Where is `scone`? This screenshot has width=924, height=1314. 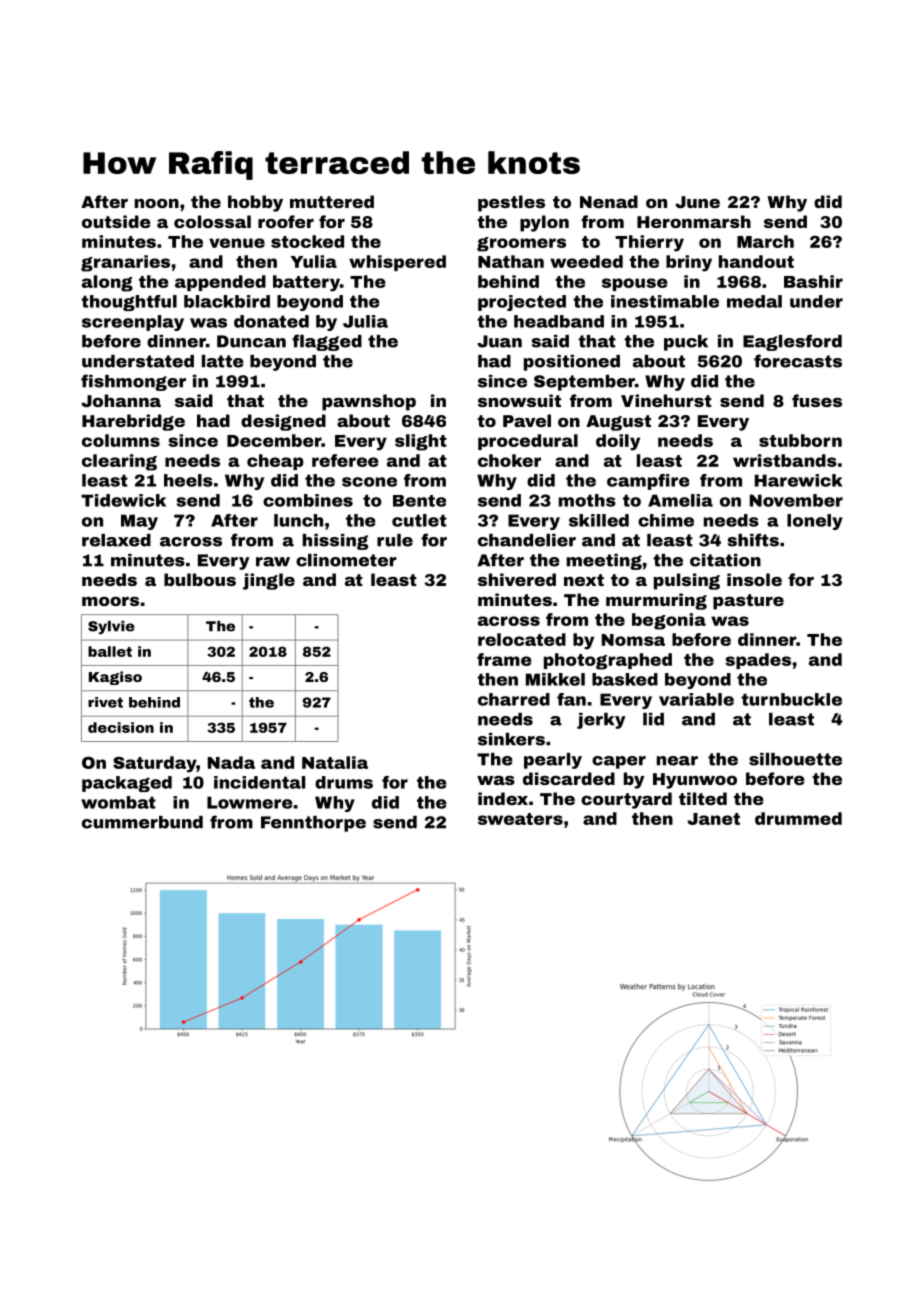
scone is located at coordinates (369, 482).
